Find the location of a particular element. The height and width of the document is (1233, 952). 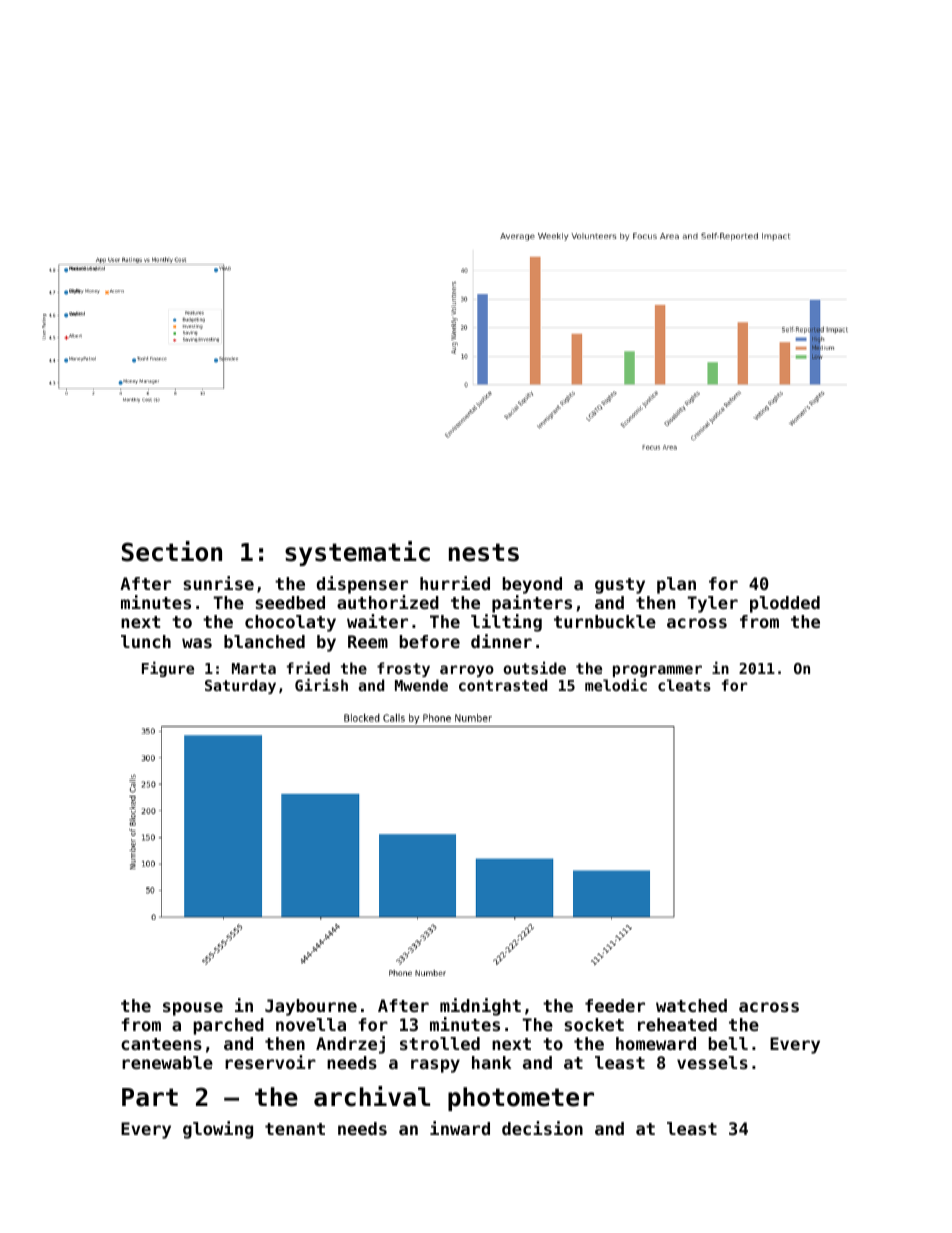

authorized is located at coordinates (388, 602).
